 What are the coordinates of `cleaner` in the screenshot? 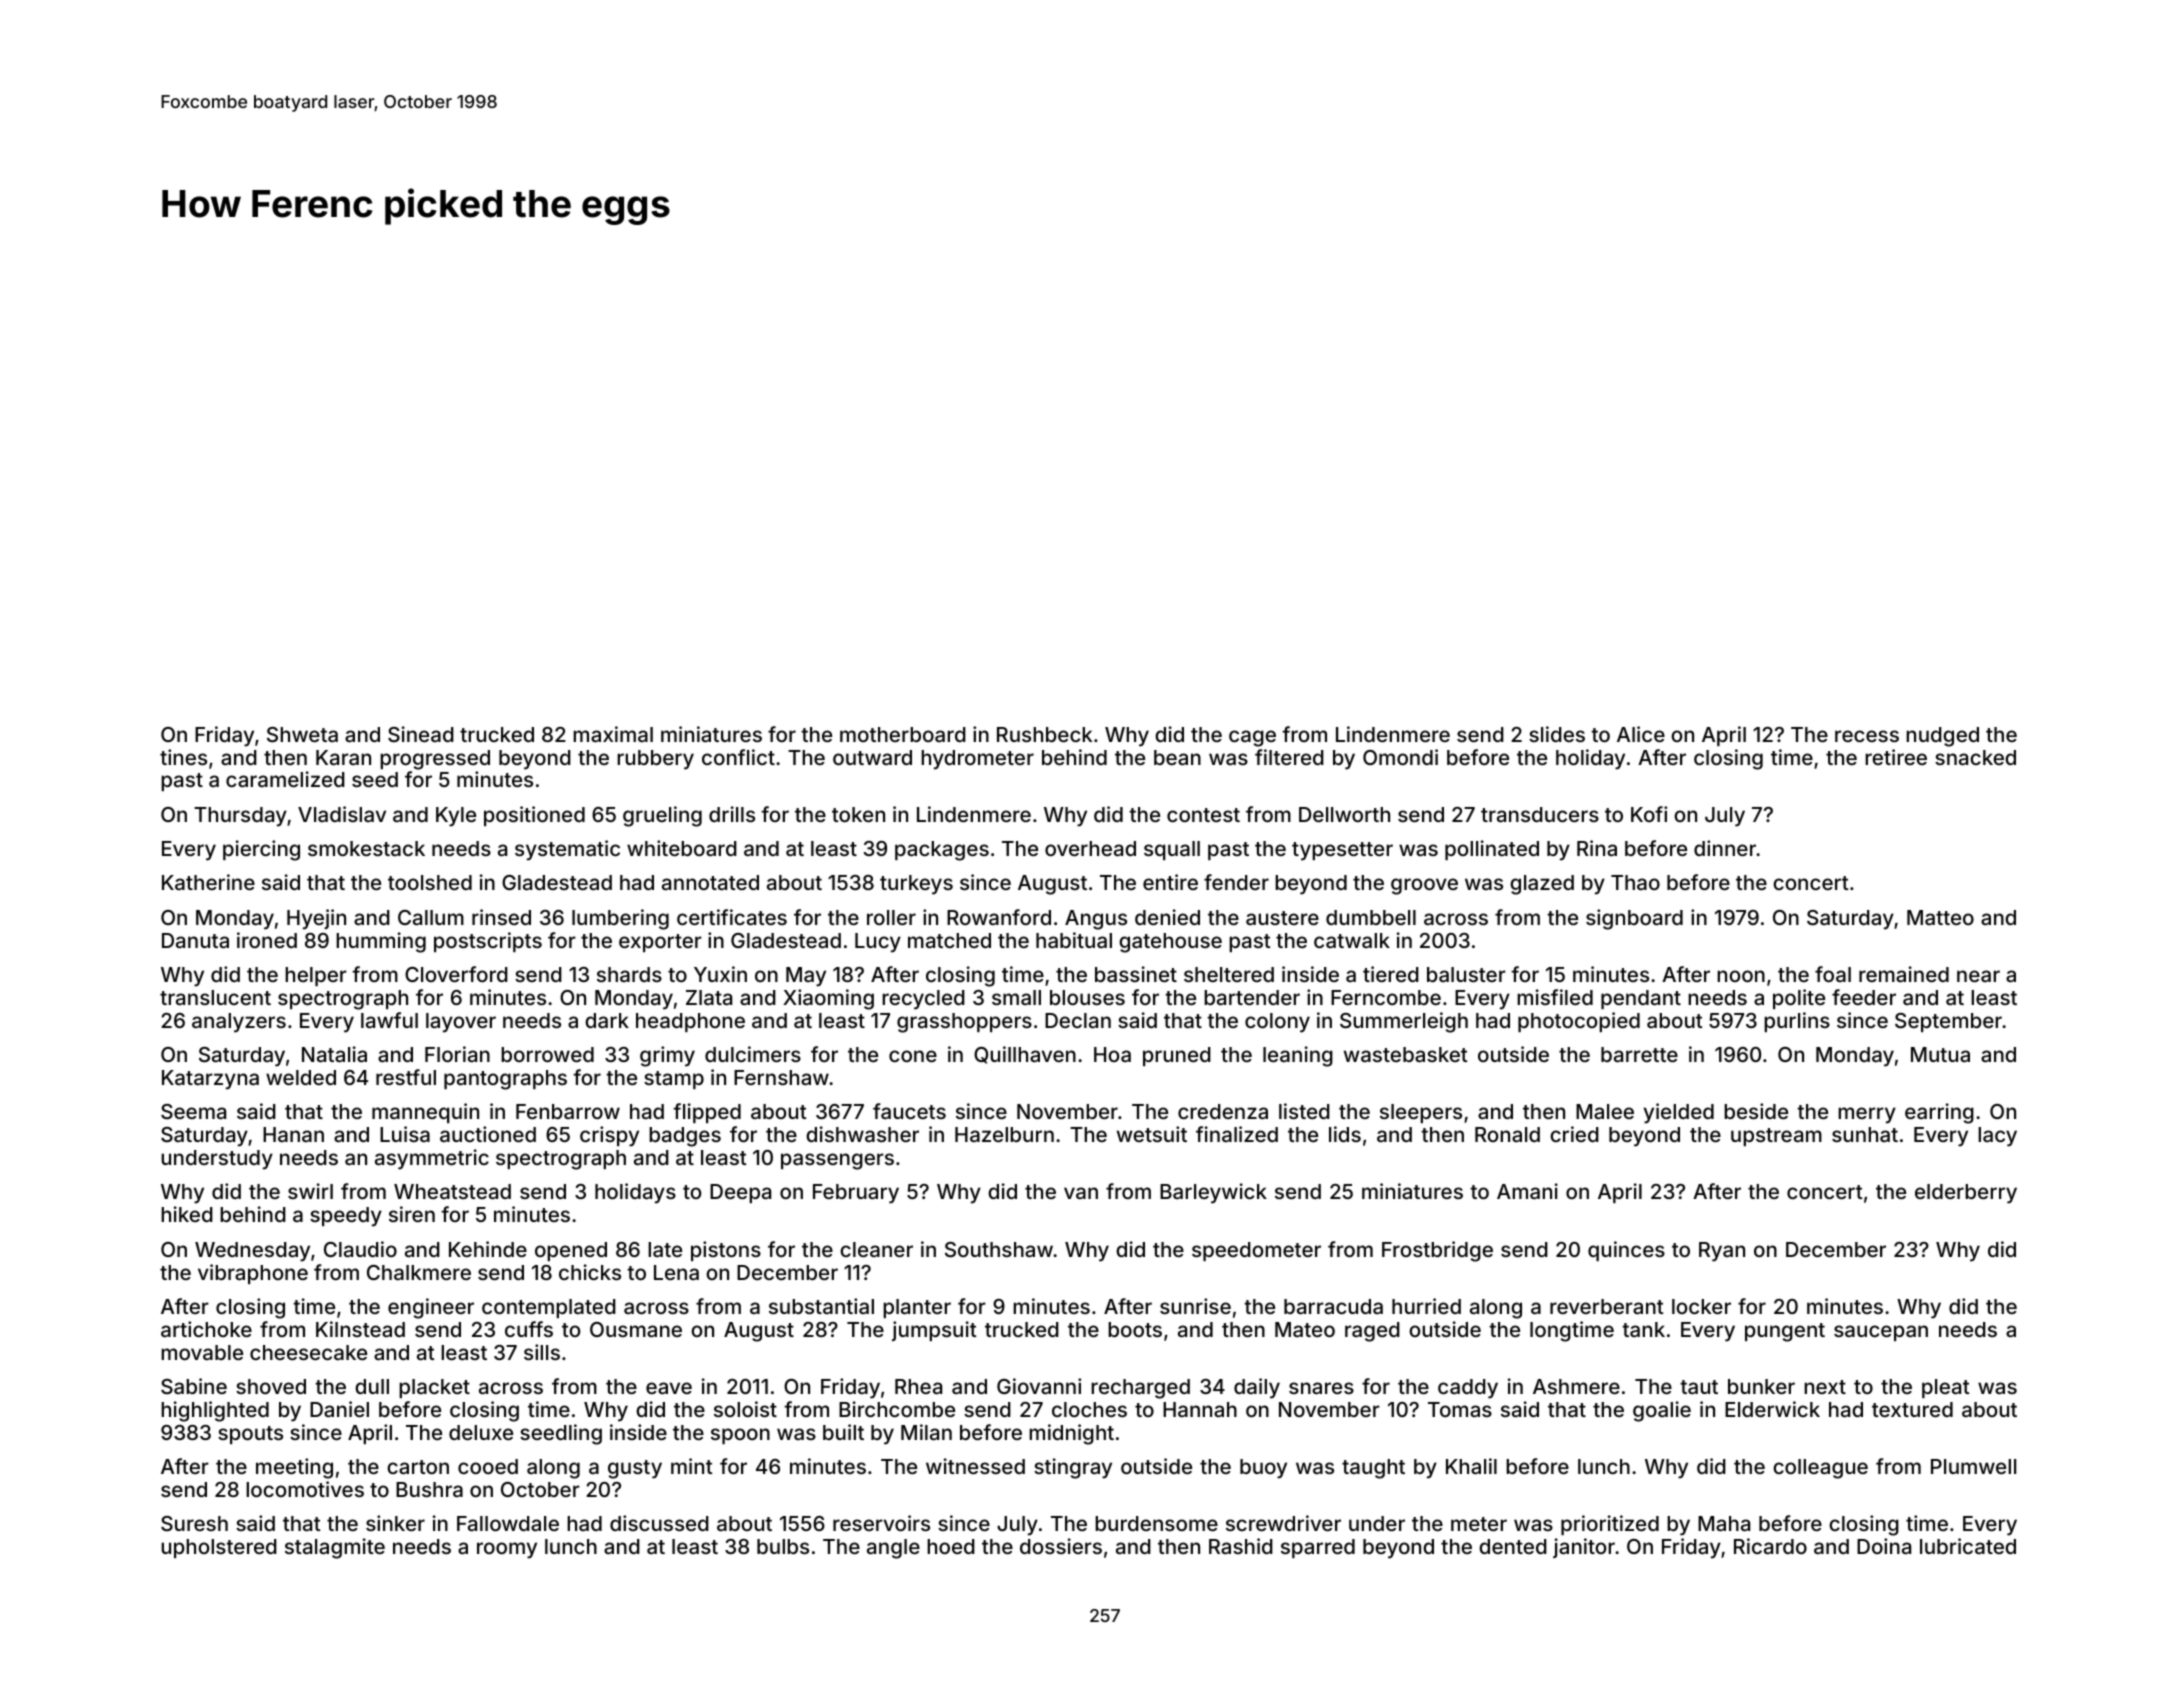 It's located at (876, 1249).
